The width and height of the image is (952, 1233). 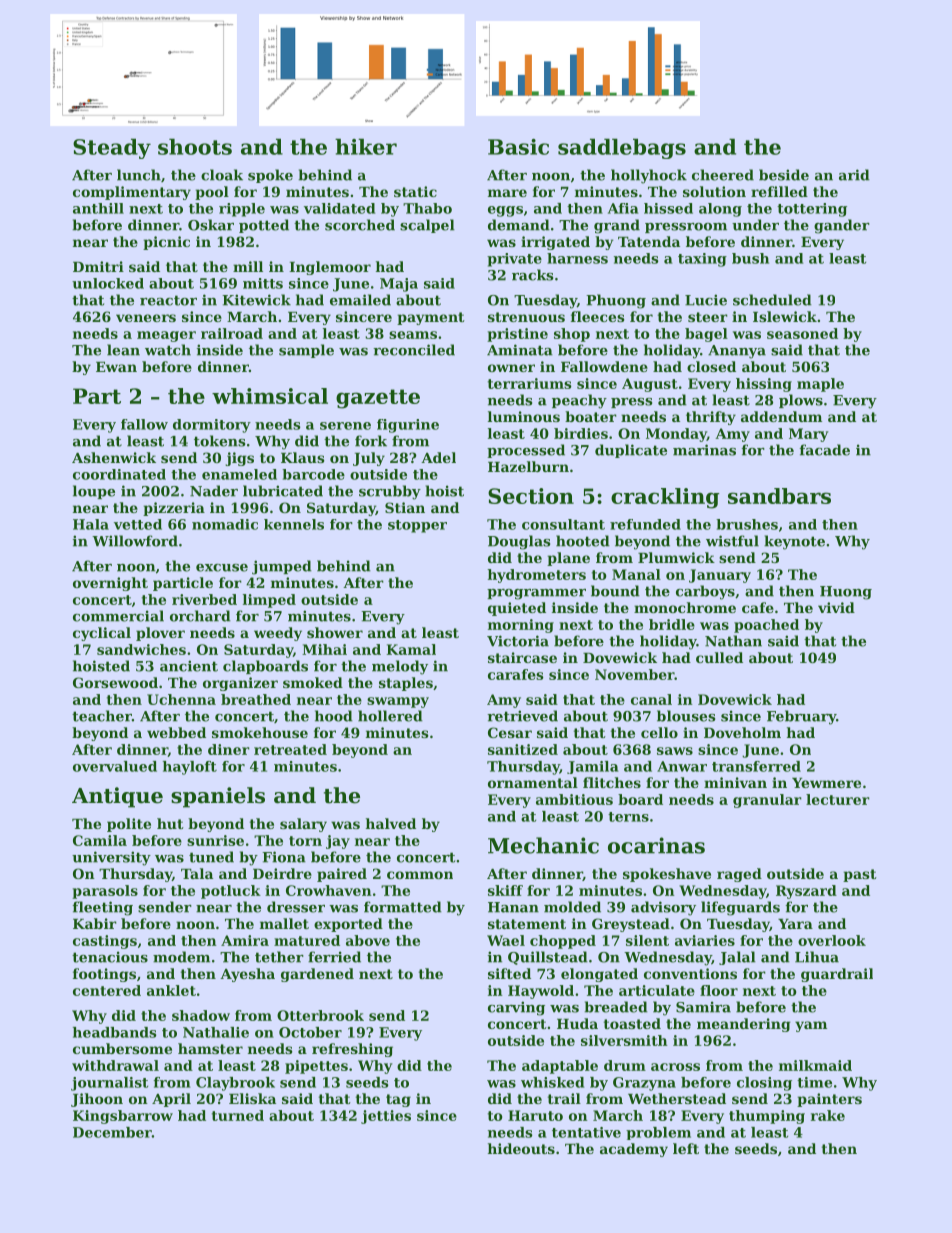 I want to click on whimsical, so click(x=270, y=396).
